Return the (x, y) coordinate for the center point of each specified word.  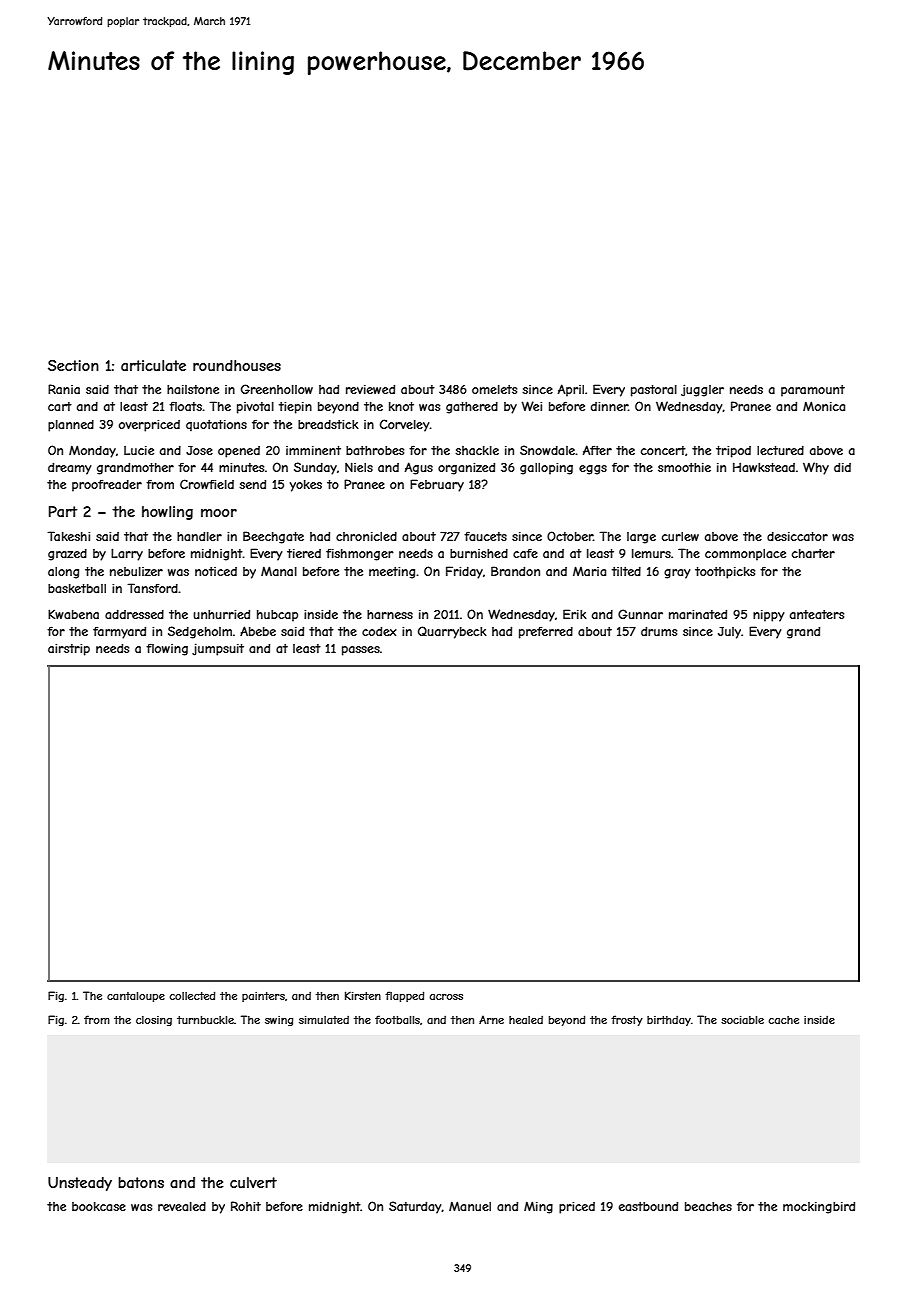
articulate (153, 365)
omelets (494, 389)
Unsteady (80, 1184)
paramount (813, 391)
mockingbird (819, 1208)
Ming (538, 1207)
